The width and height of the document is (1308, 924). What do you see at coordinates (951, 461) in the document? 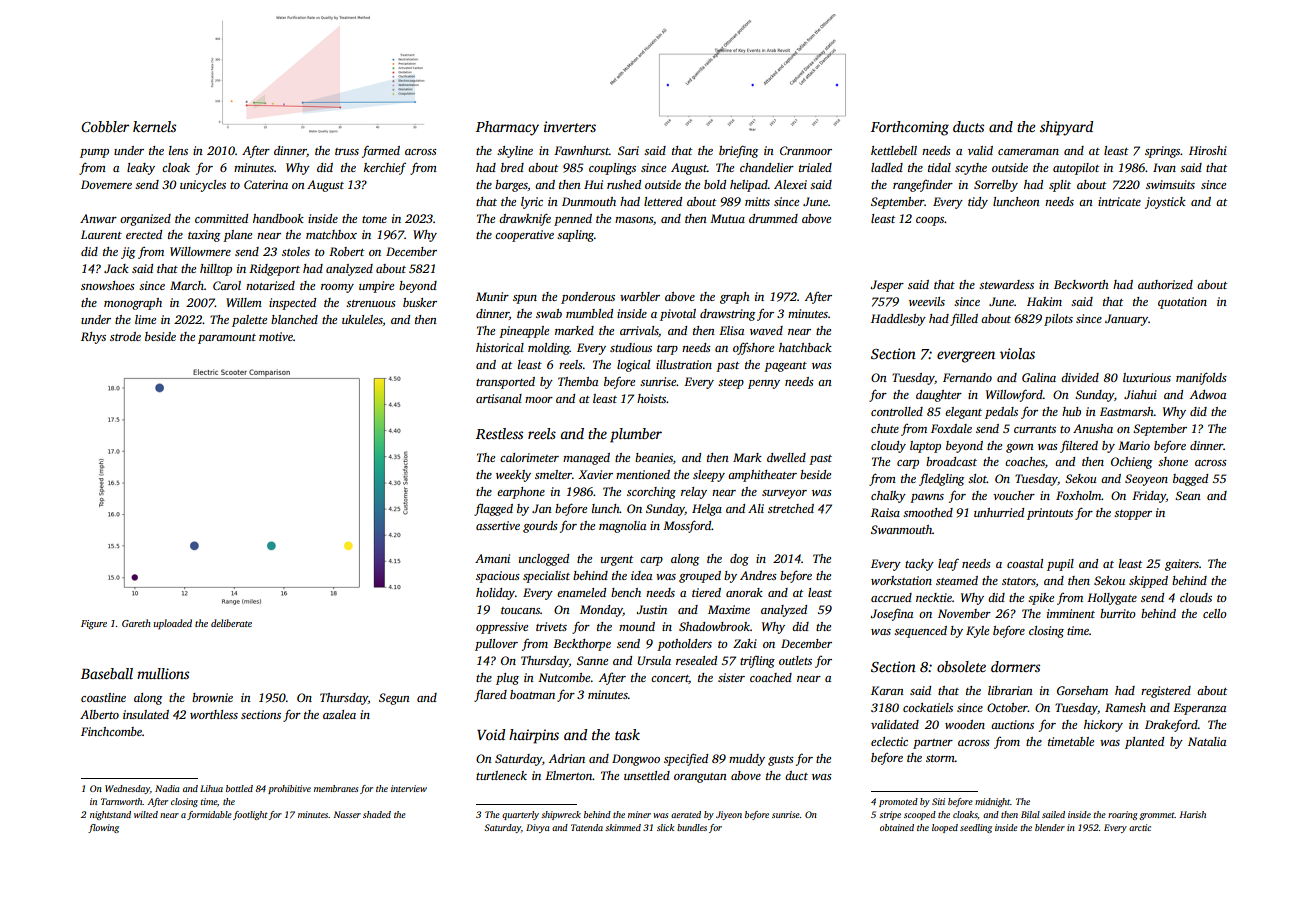
I see `broadcast` at bounding box center [951, 461].
